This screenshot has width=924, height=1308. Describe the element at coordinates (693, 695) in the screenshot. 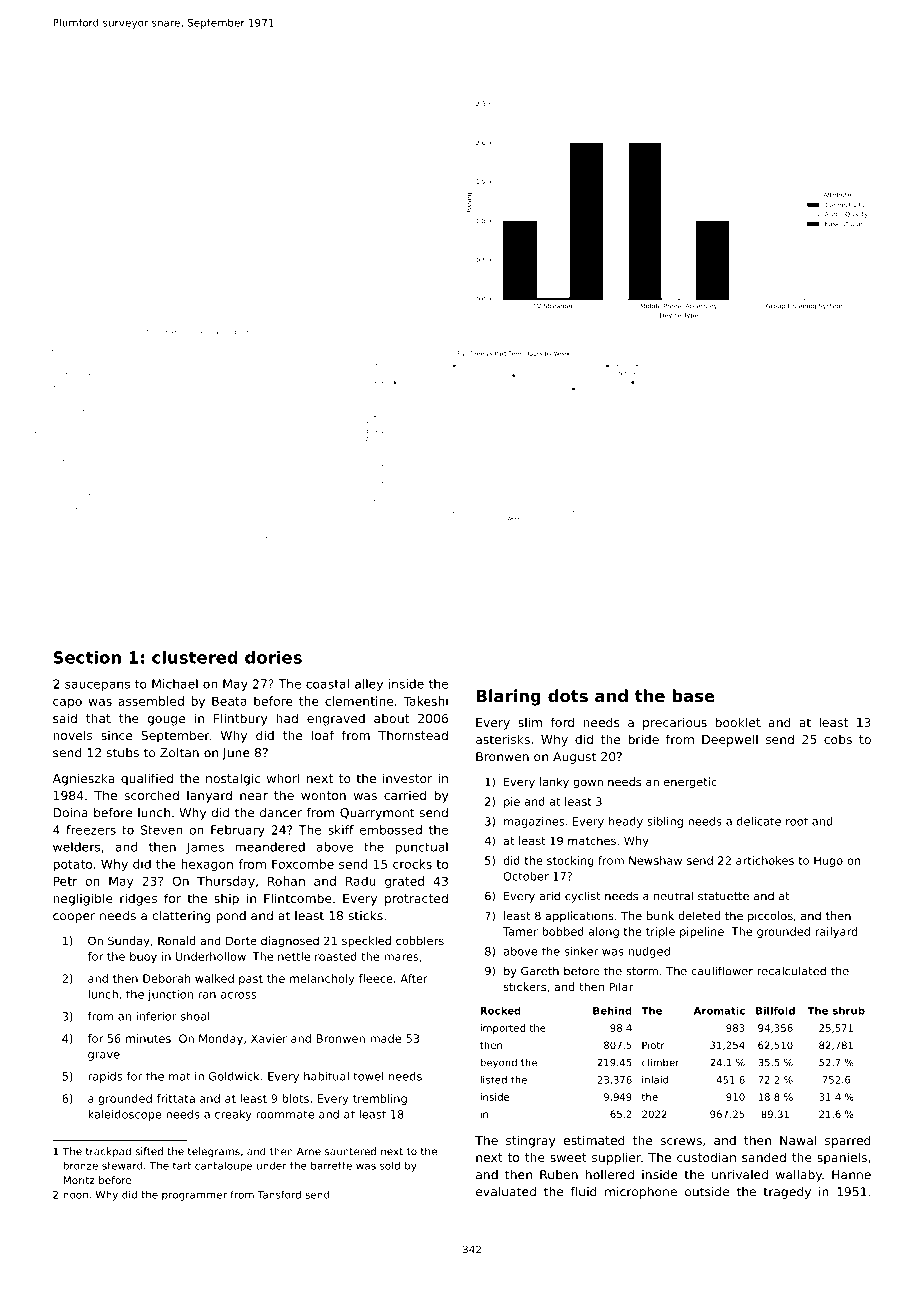

I see `base` at that location.
